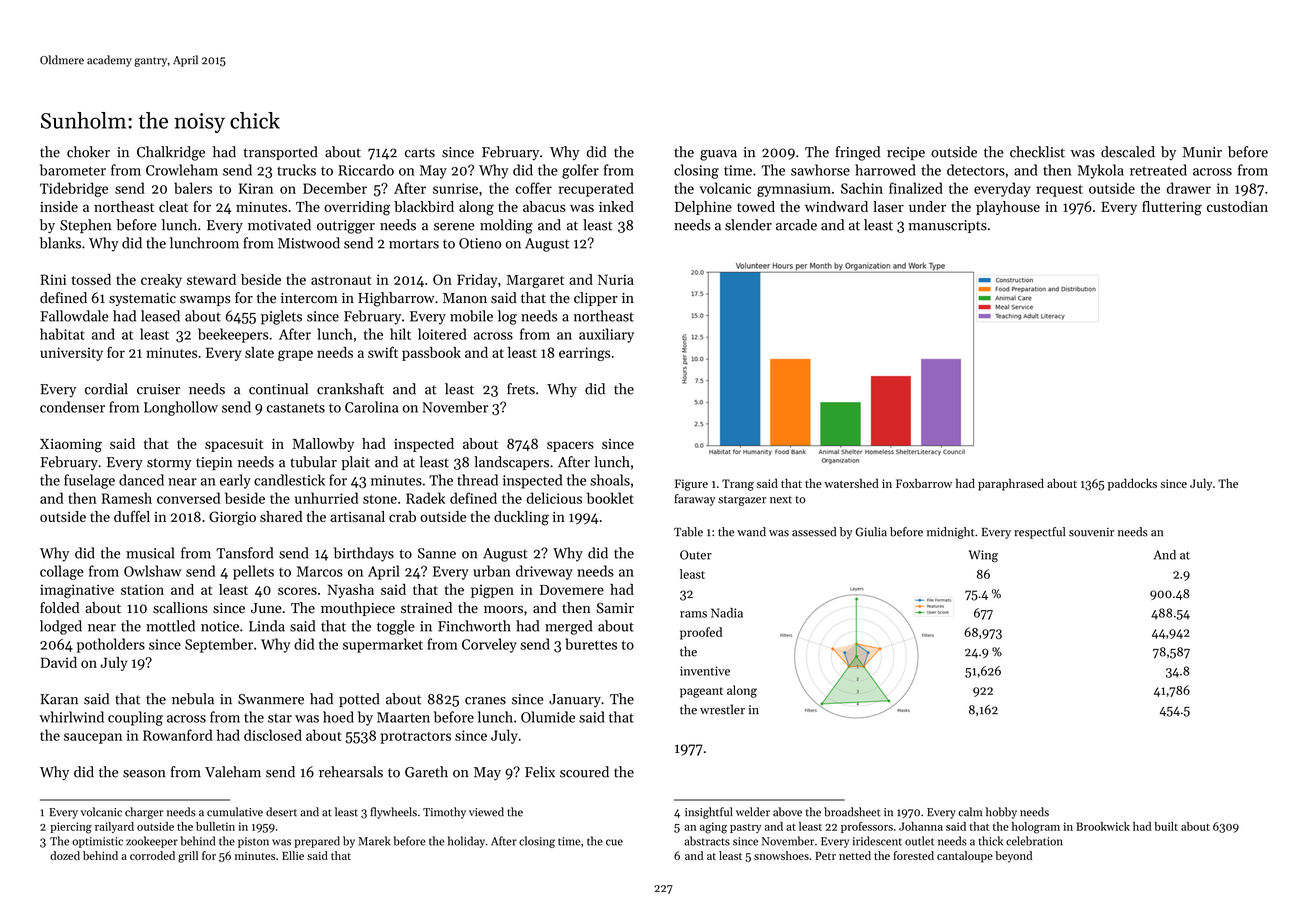  What do you see at coordinates (696, 555) in the image?
I see `Outer` at bounding box center [696, 555].
